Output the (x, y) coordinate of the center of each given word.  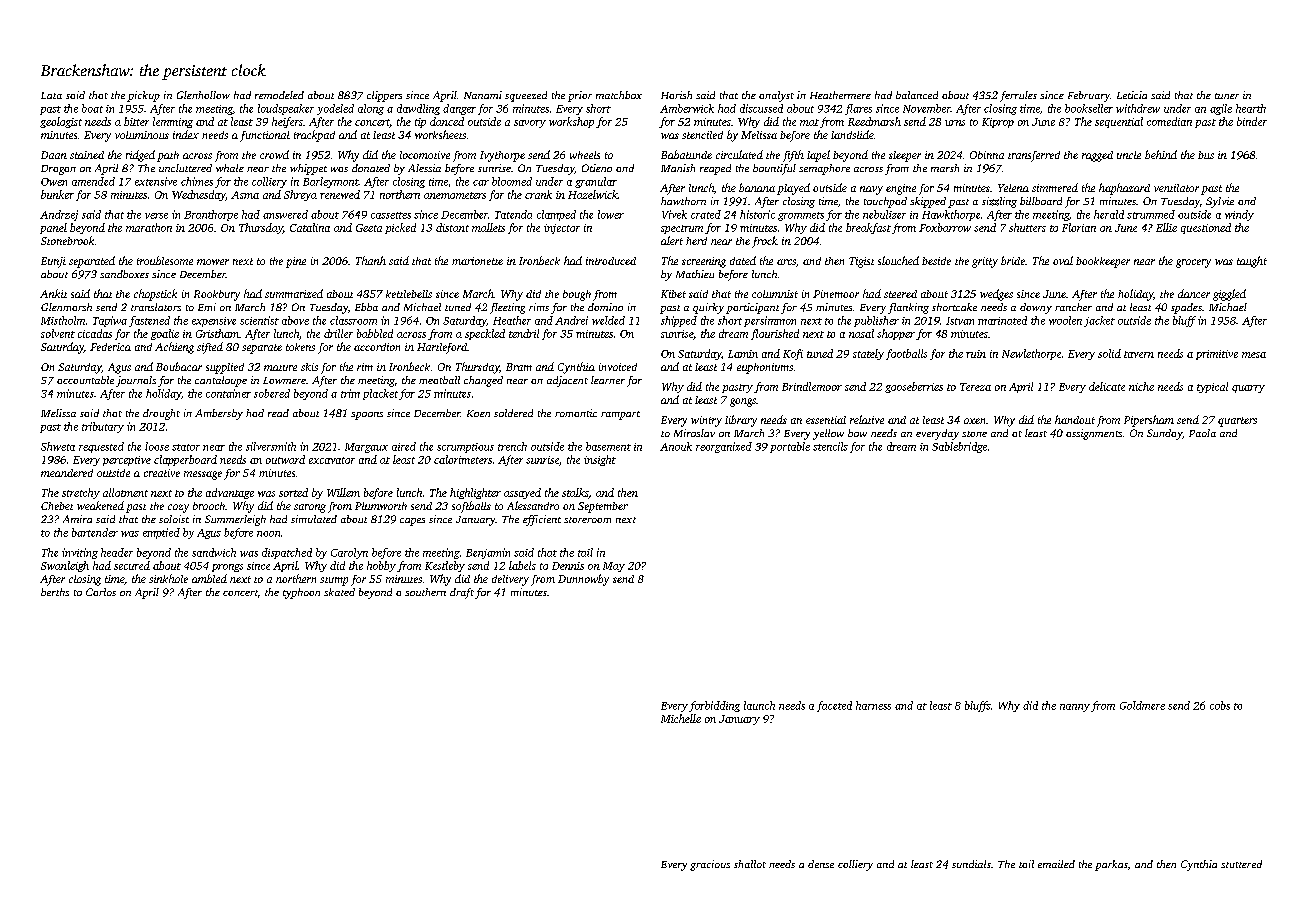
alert (672, 240)
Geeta (369, 228)
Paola (1202, 433)
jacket (1099, 321)
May (614, 567)
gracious (710, 865)
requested (101, 447)
